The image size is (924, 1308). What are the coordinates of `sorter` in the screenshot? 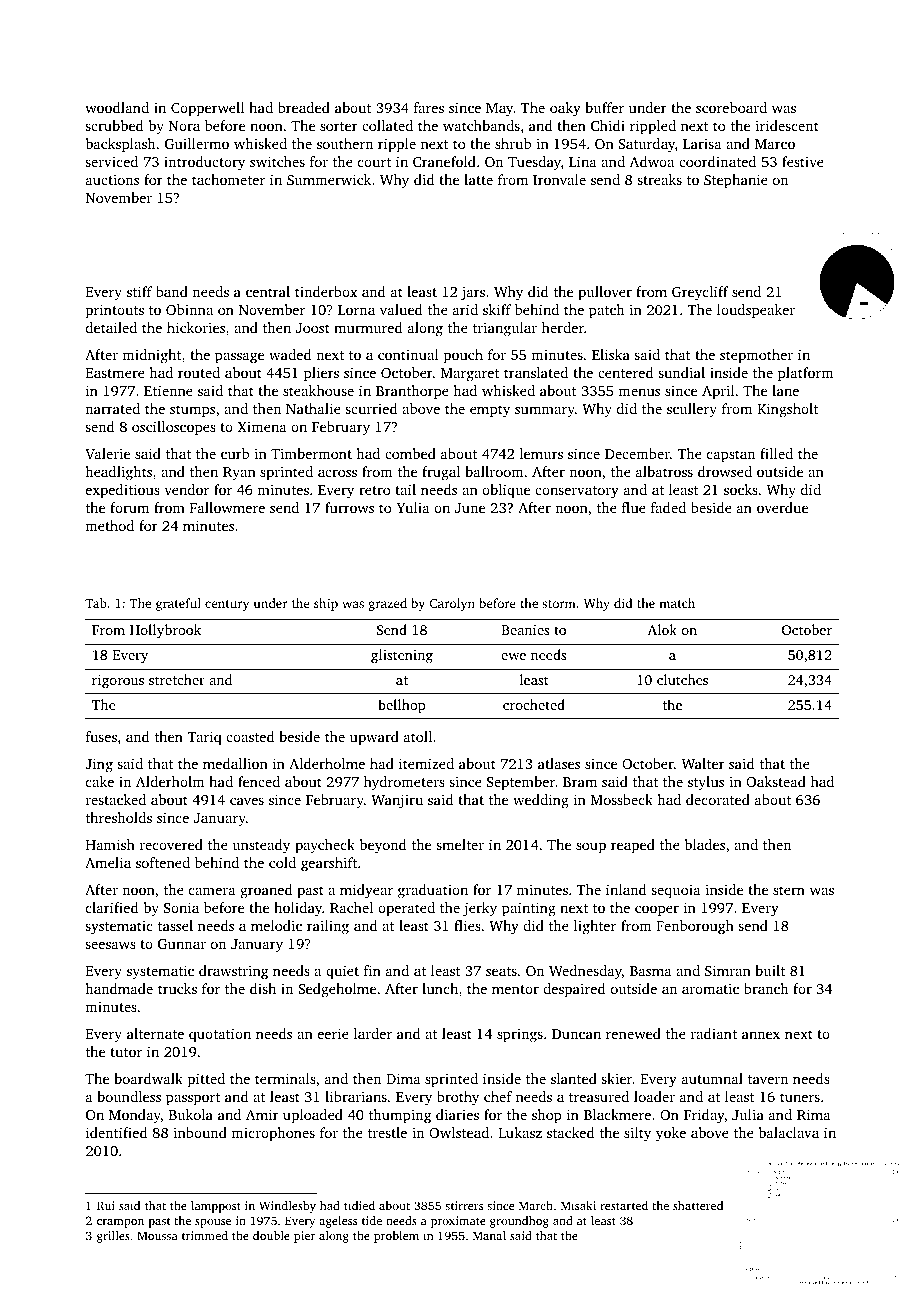 It's located at (339, 126).
